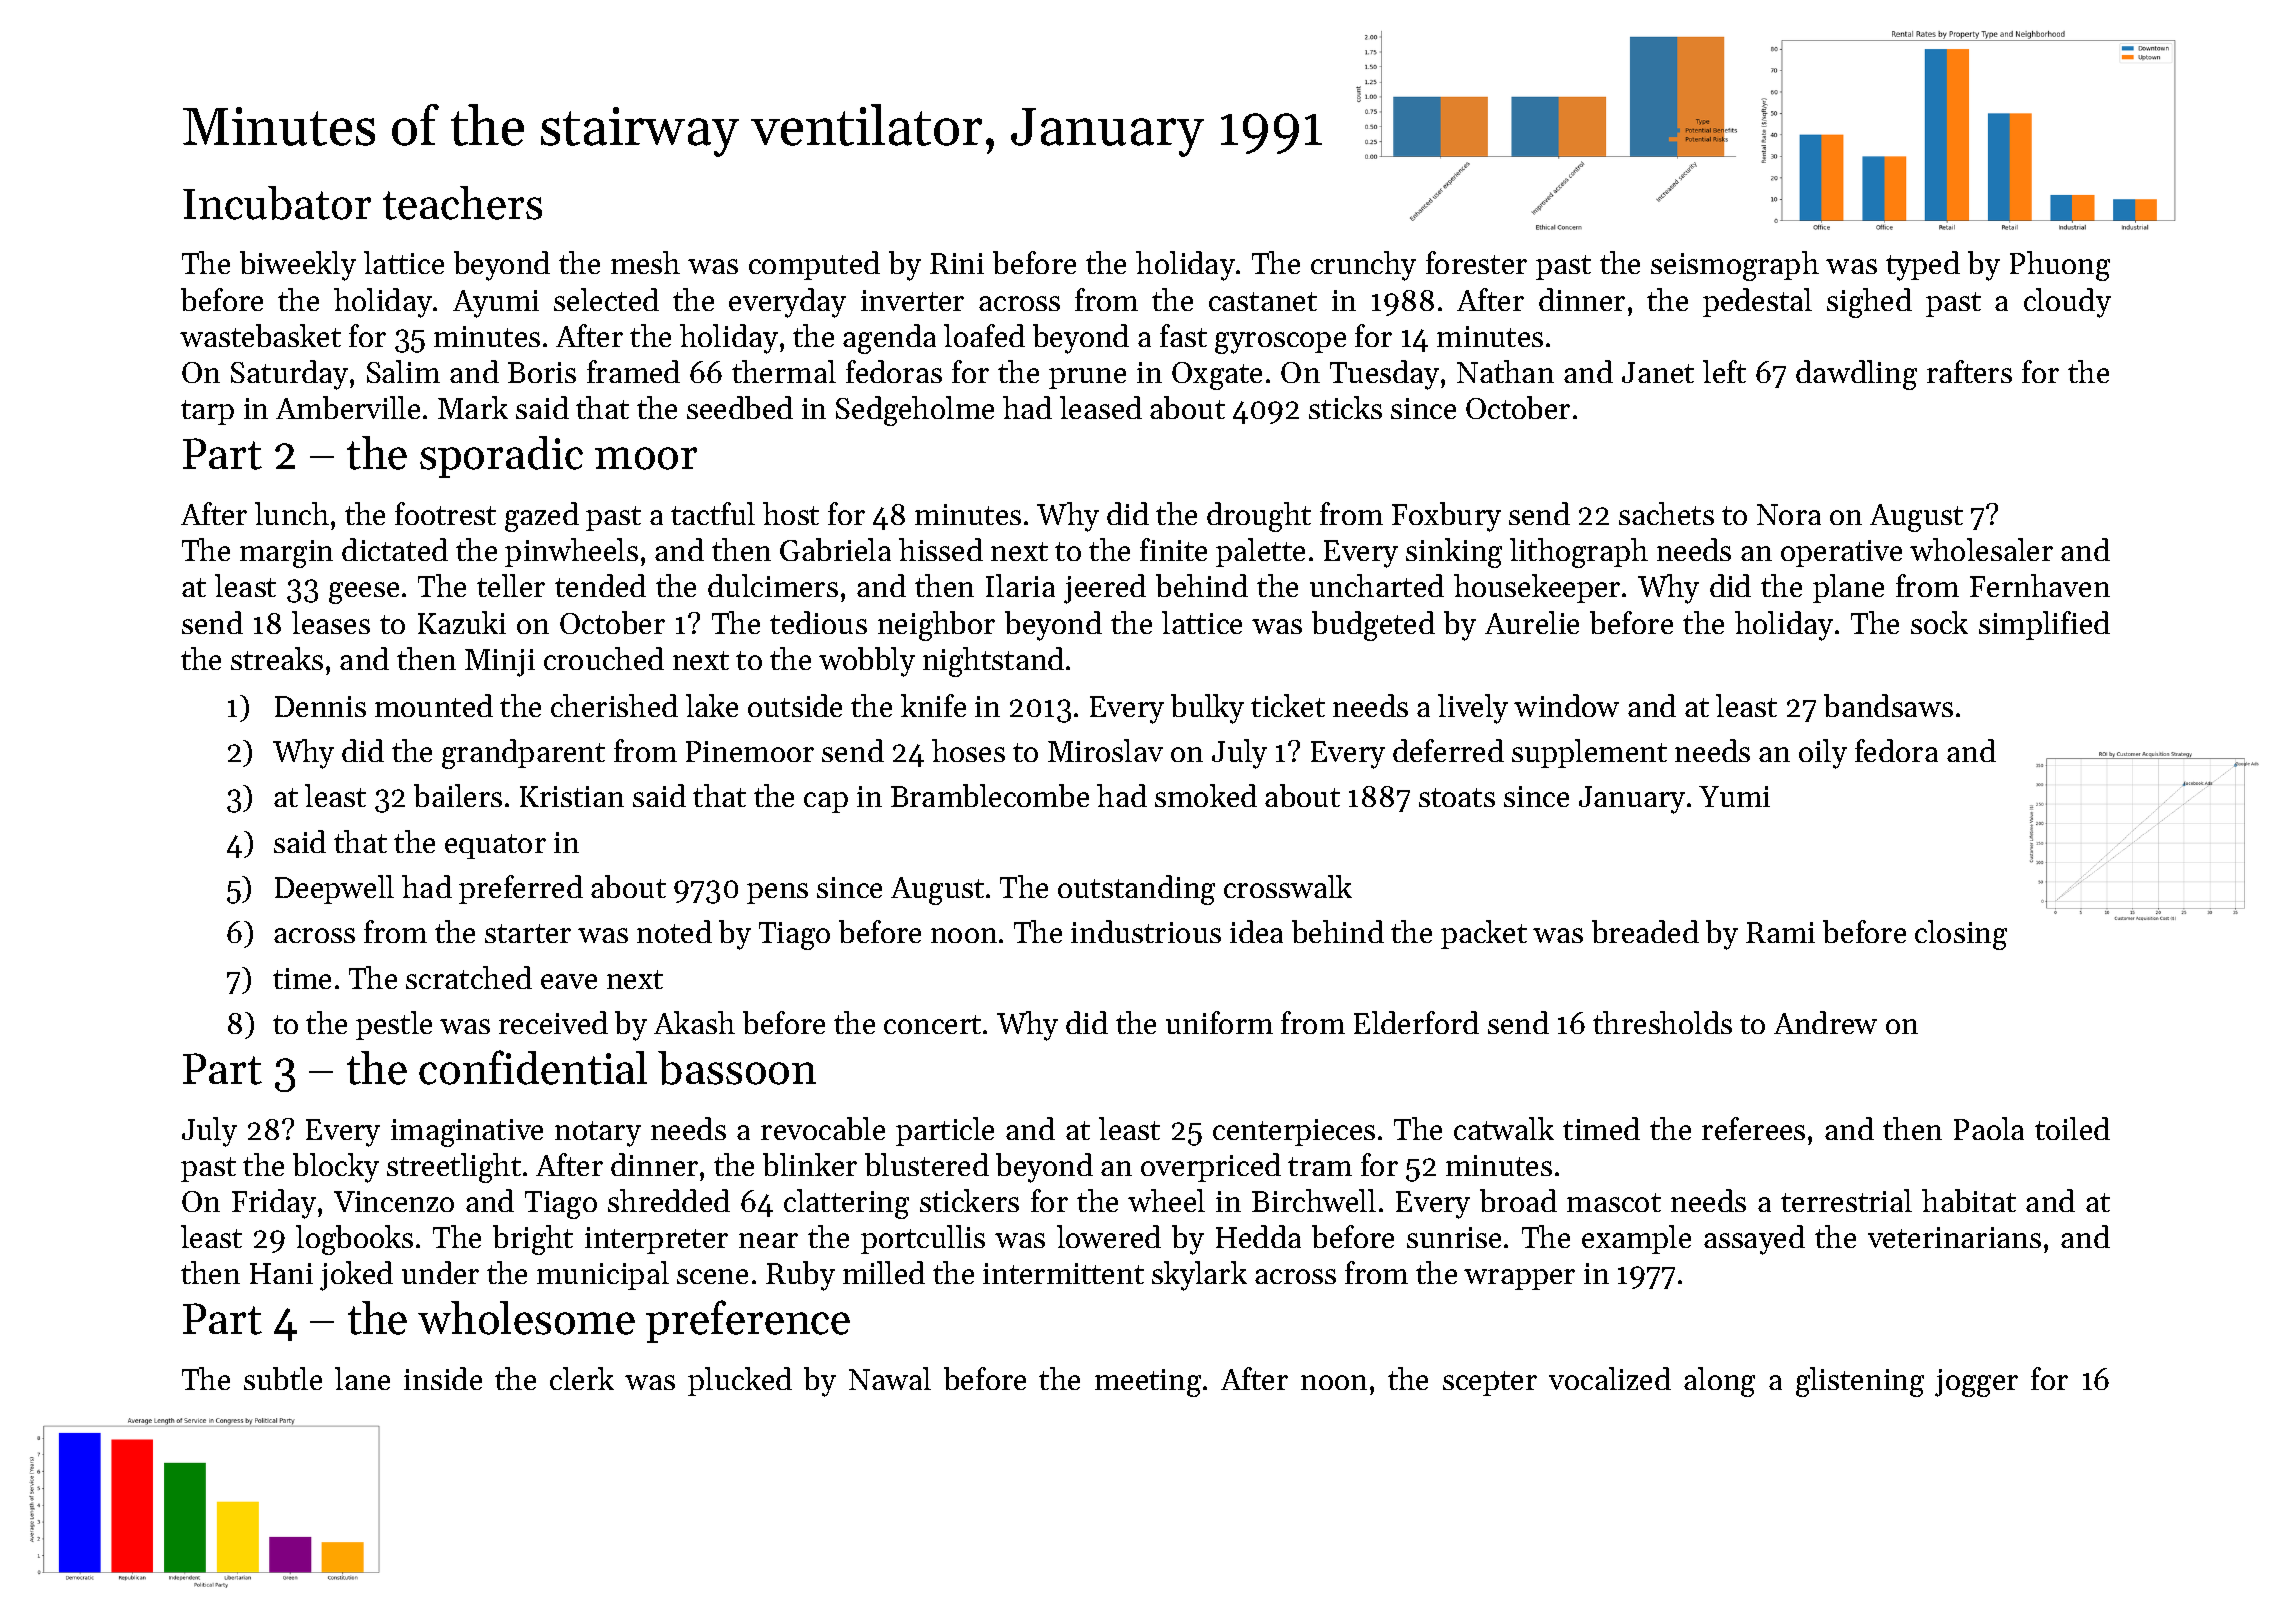 Image resolution: width=2292 pixels, height=1620 pixels. I want to click on meeting, so click(1148, 1383).
